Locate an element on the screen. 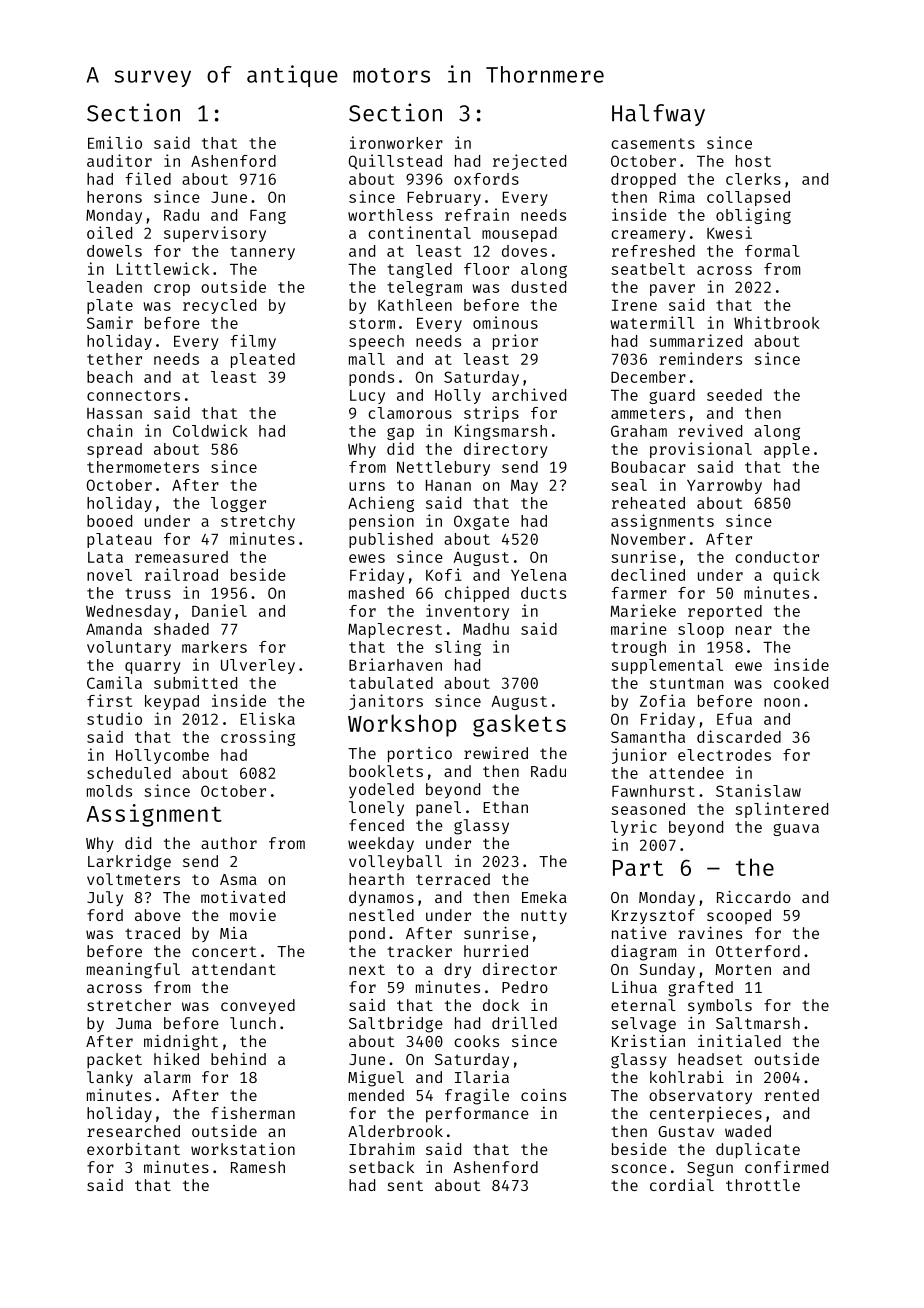 This screenshot has width=924, height=1308. Kwesi is located at coordinates (729, 232).
